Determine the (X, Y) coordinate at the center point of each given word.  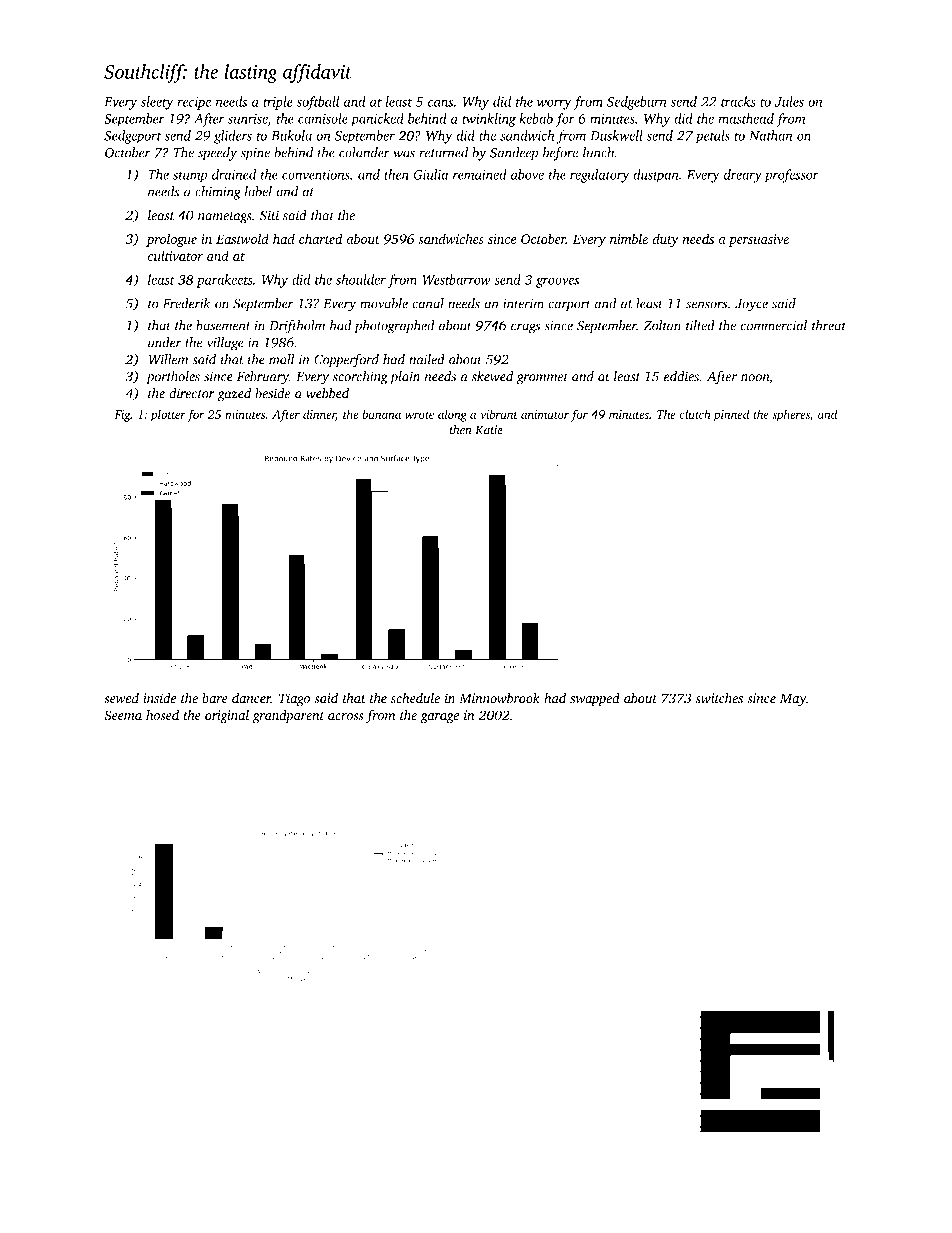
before (560, 154)
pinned (731, 415)
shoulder (361, 279)
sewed (121, 698)
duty (665, 240)
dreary (743, 176)
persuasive (758, 240)
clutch (695, 414)
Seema (123, 715)
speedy (217, 154)
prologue (171, 240)
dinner (319, 415)
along (452, 415)
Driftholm (297, 327)
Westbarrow (456, 279)
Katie (489, 430)
